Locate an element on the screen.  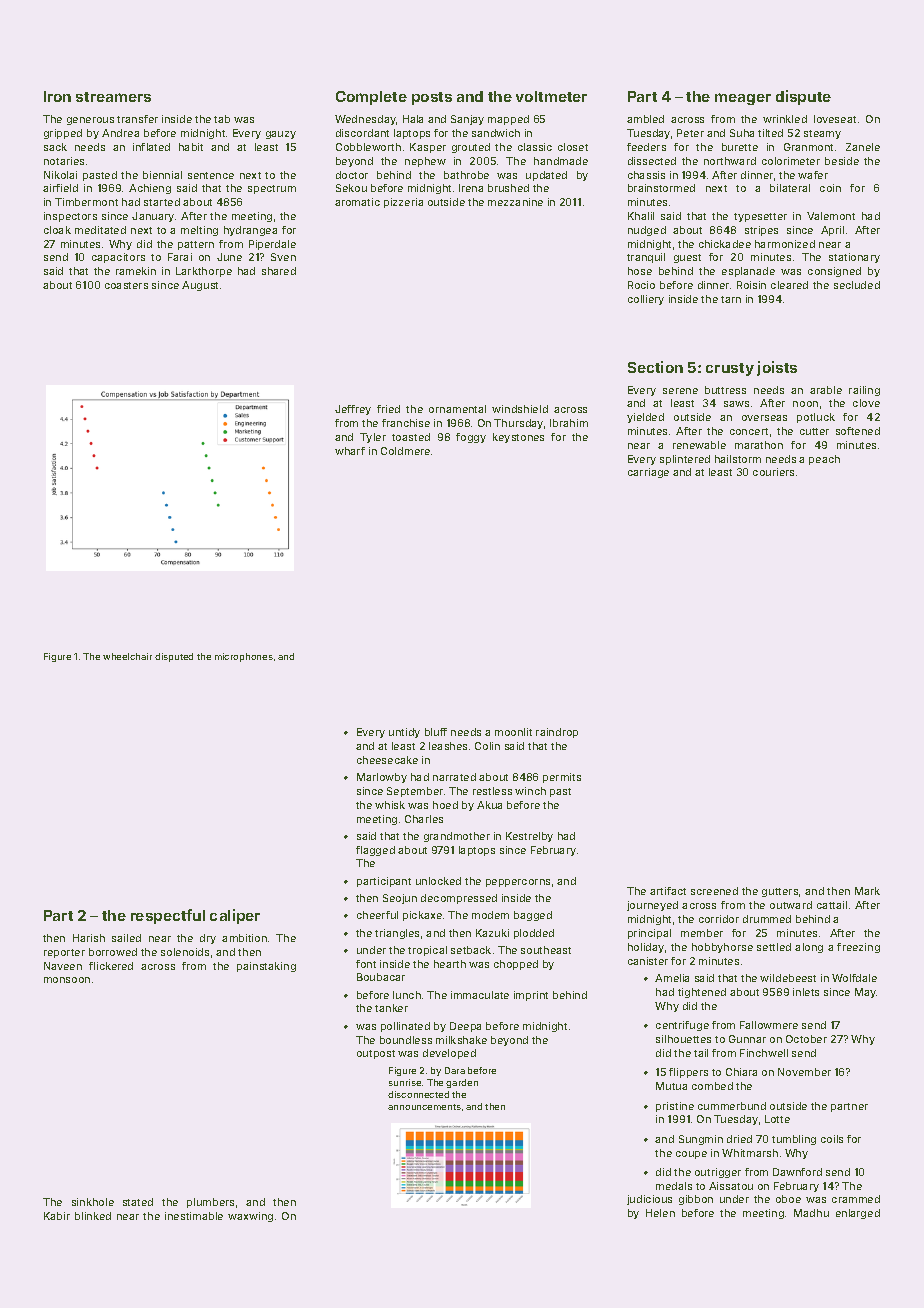
boundless is located at coordinates (406, 1040).
